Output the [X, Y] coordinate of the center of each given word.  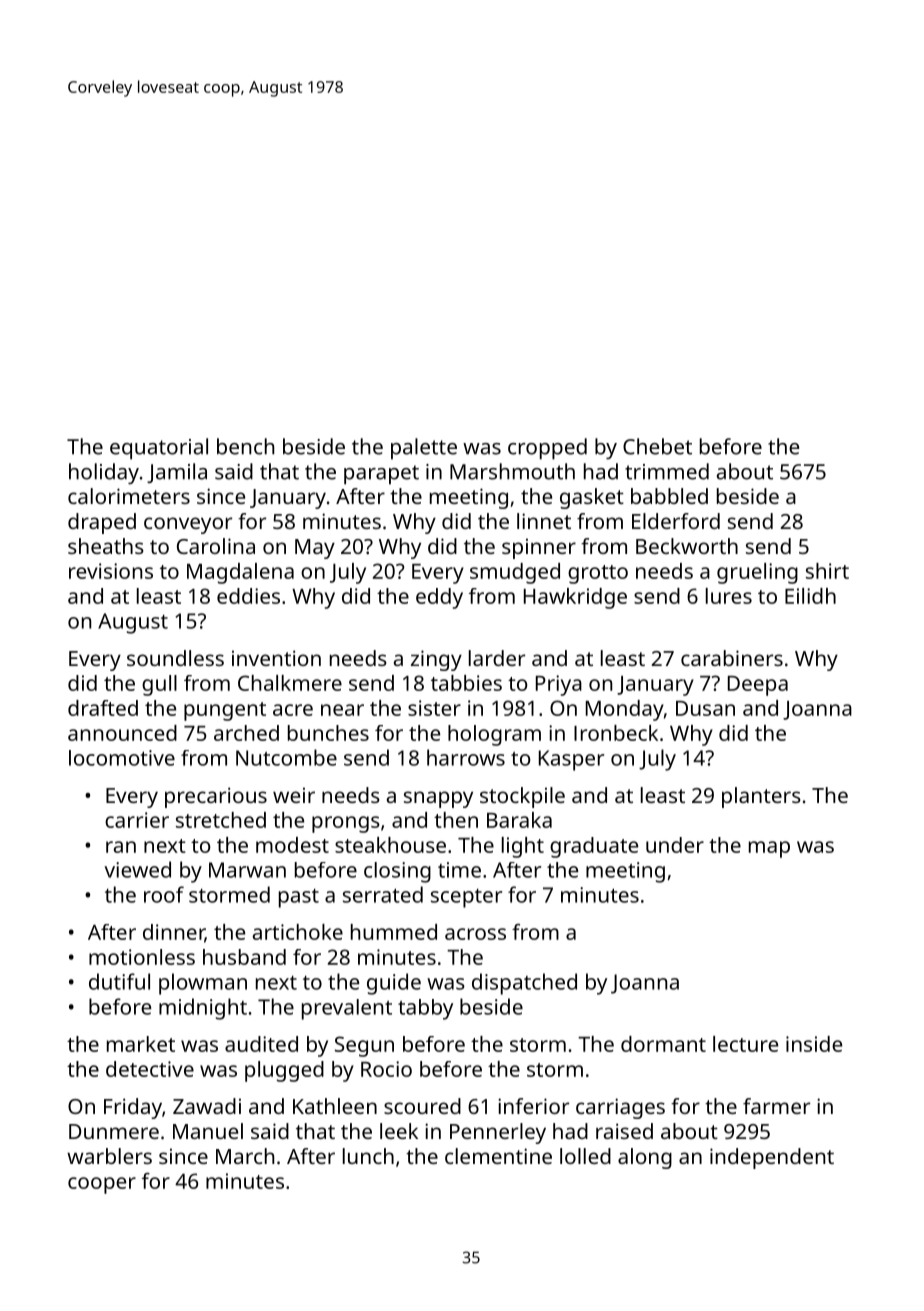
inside [814, 1044]
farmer [776, 1106]
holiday [104, 473]
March [245, 1156]
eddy [439, 598]
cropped [547, 449]
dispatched [524, 984]
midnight [203, 1009]
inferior [533, 1106]
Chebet [657, 446]
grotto [598, 574]
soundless [175, 658]
